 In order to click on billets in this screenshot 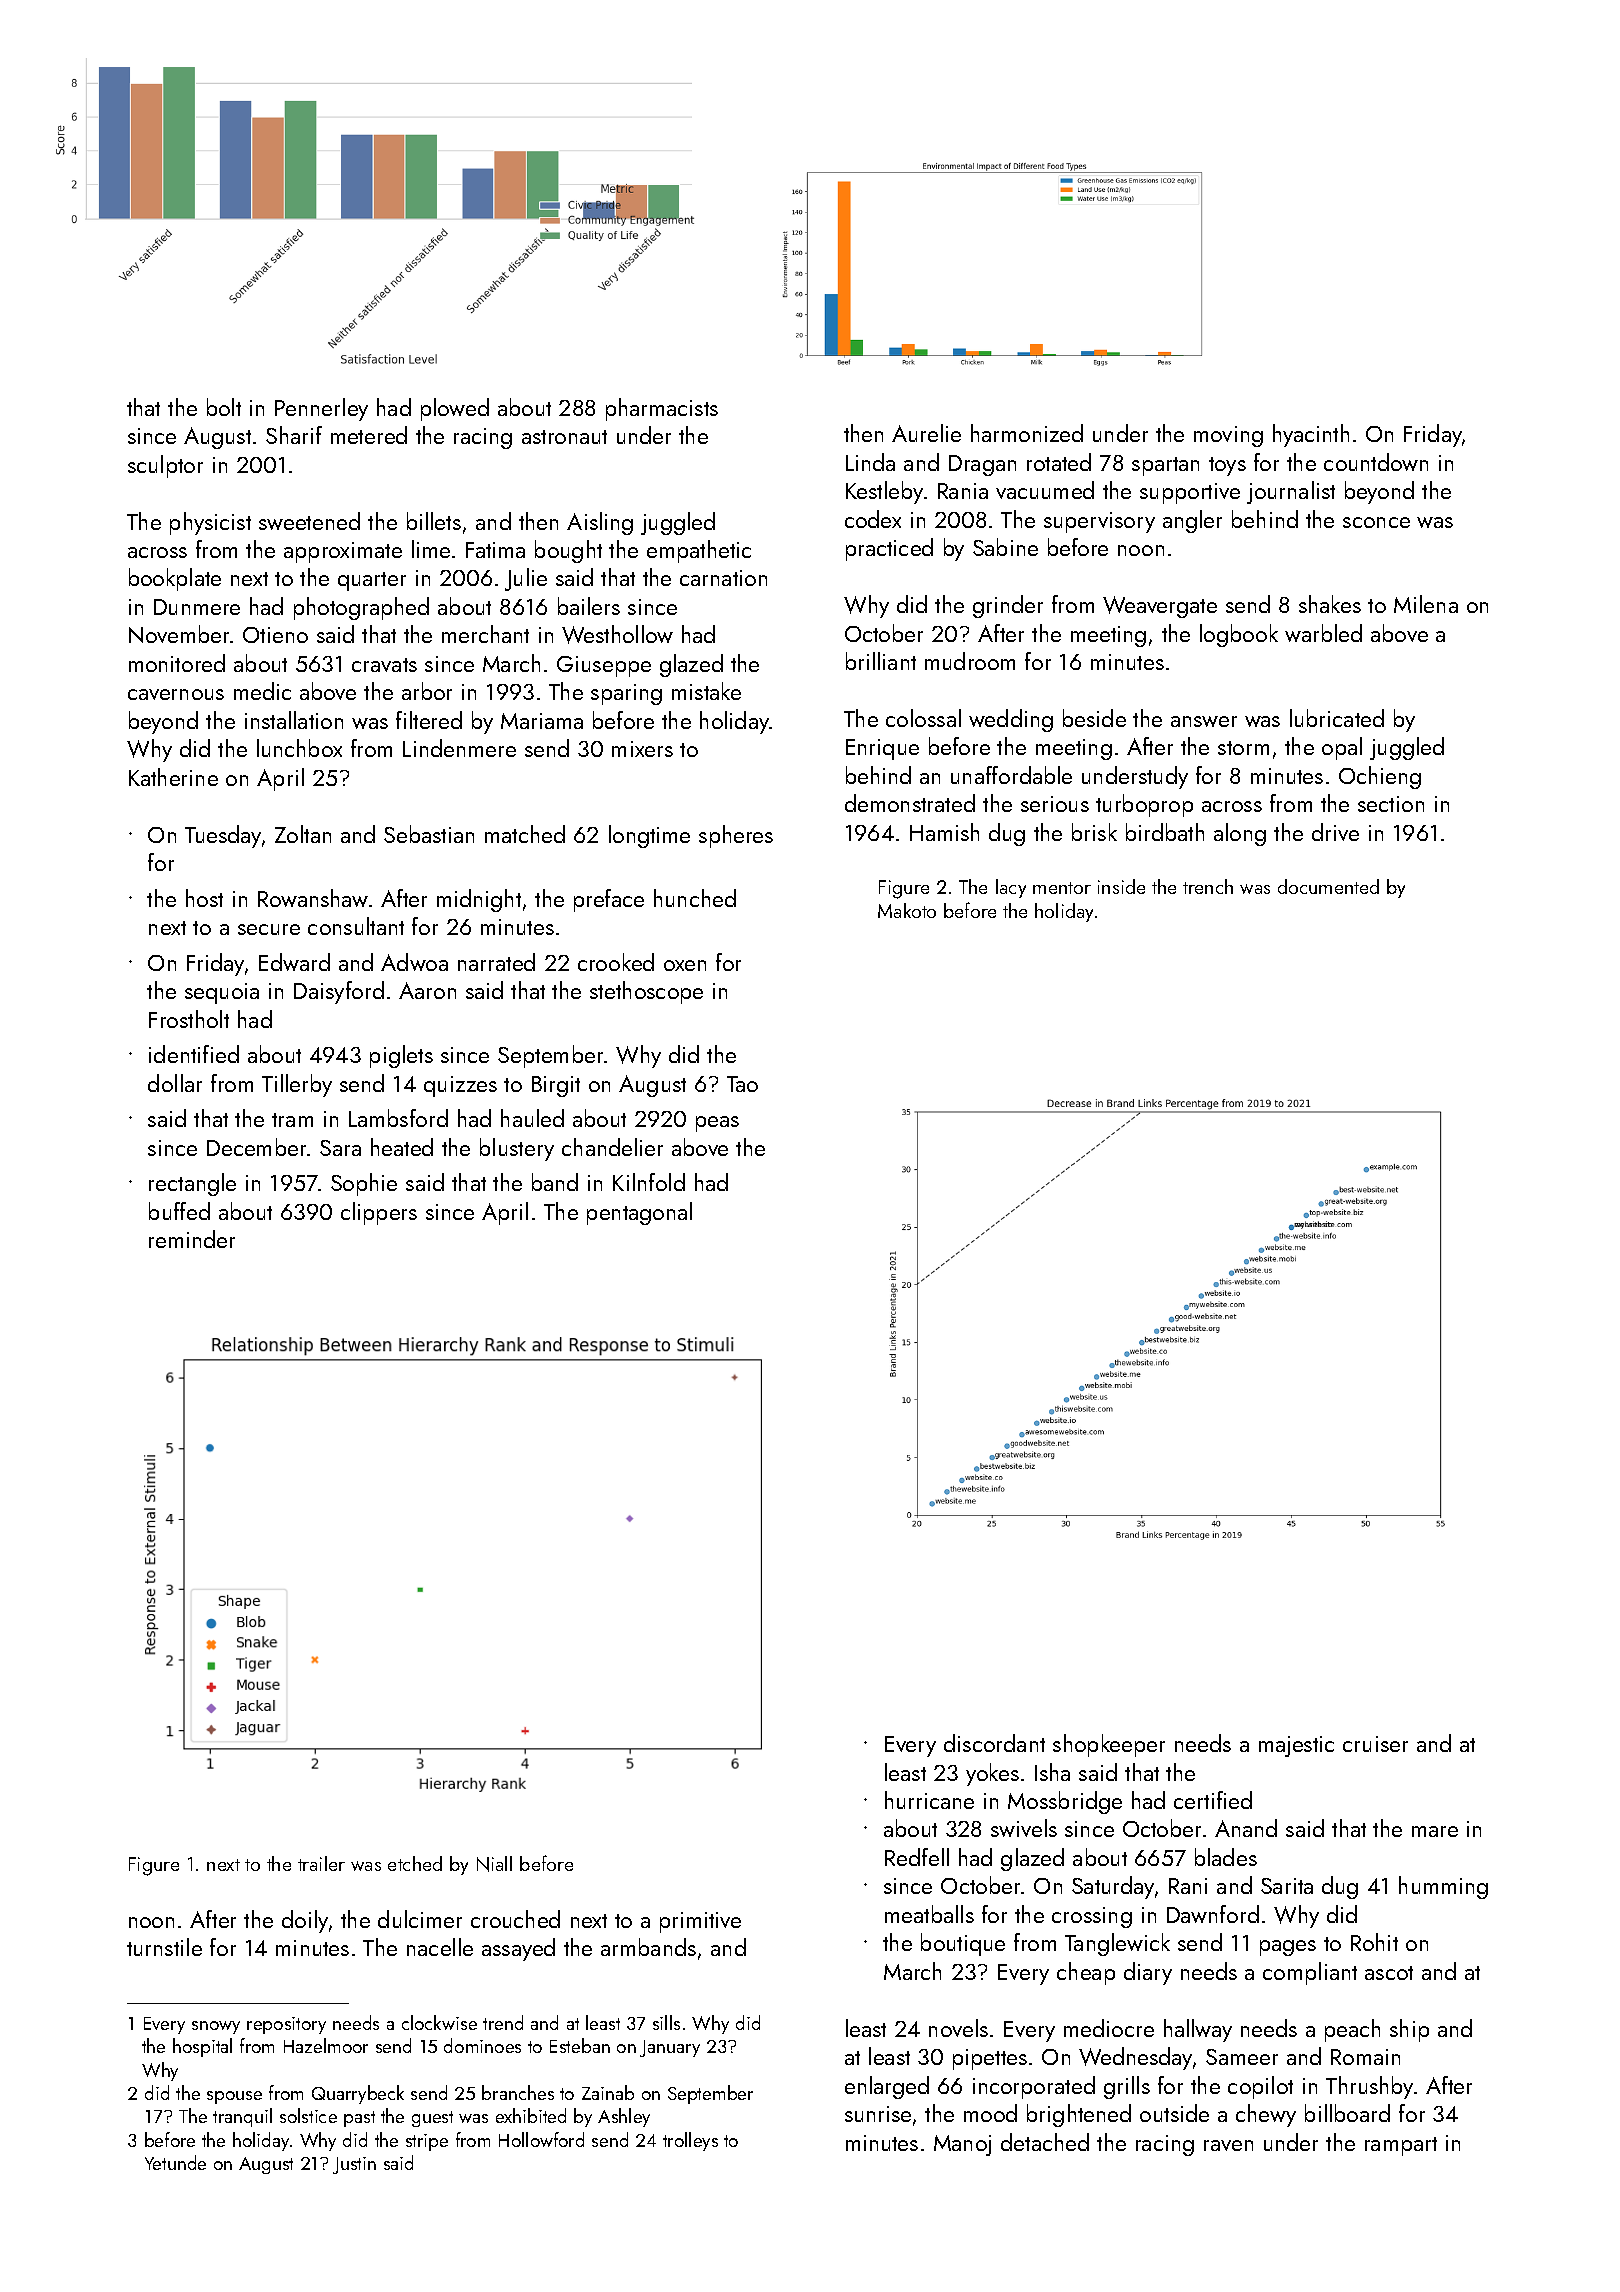, I will do `click(434, 521)`.
